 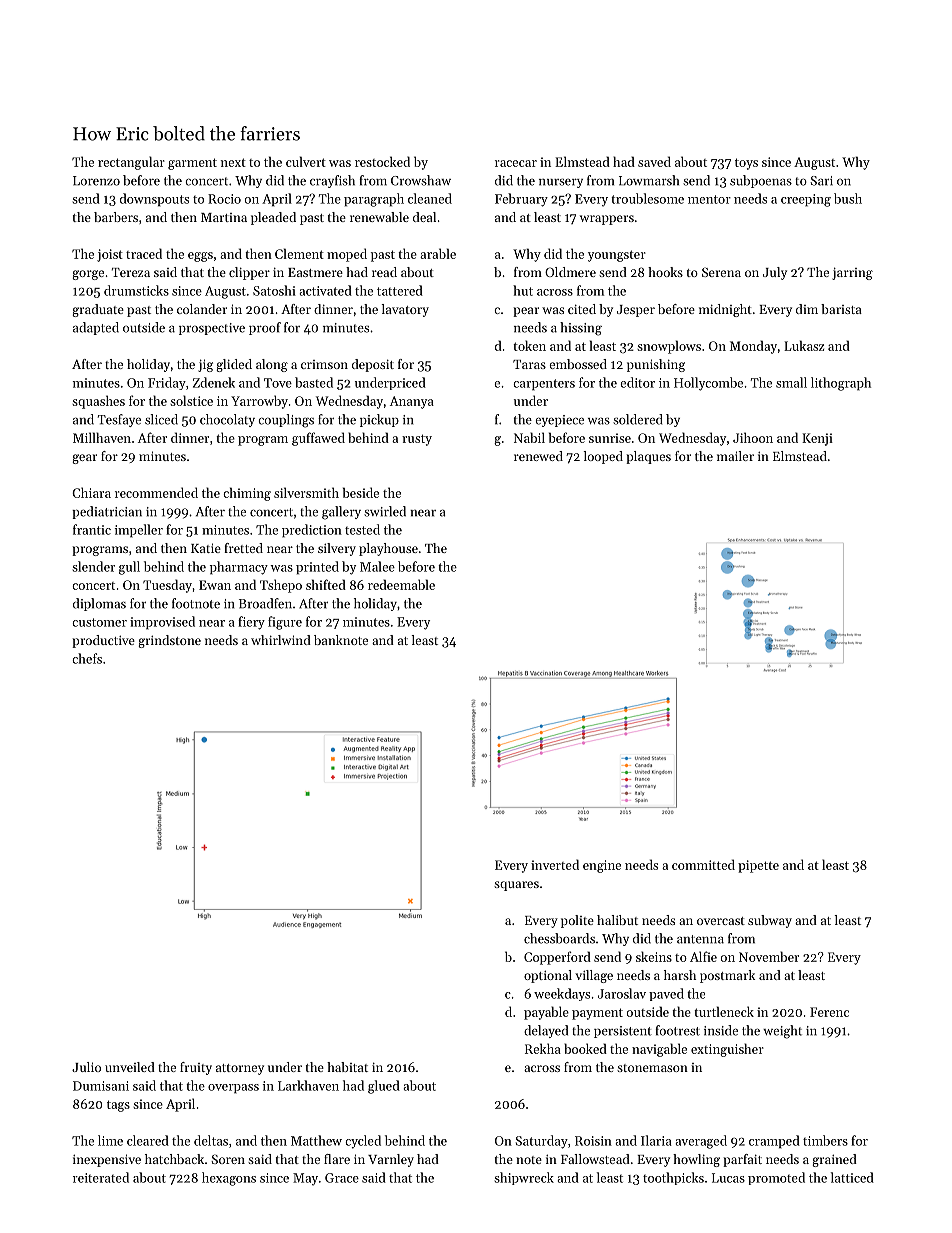 I want to click on optional, so click(x=548, y=976).
